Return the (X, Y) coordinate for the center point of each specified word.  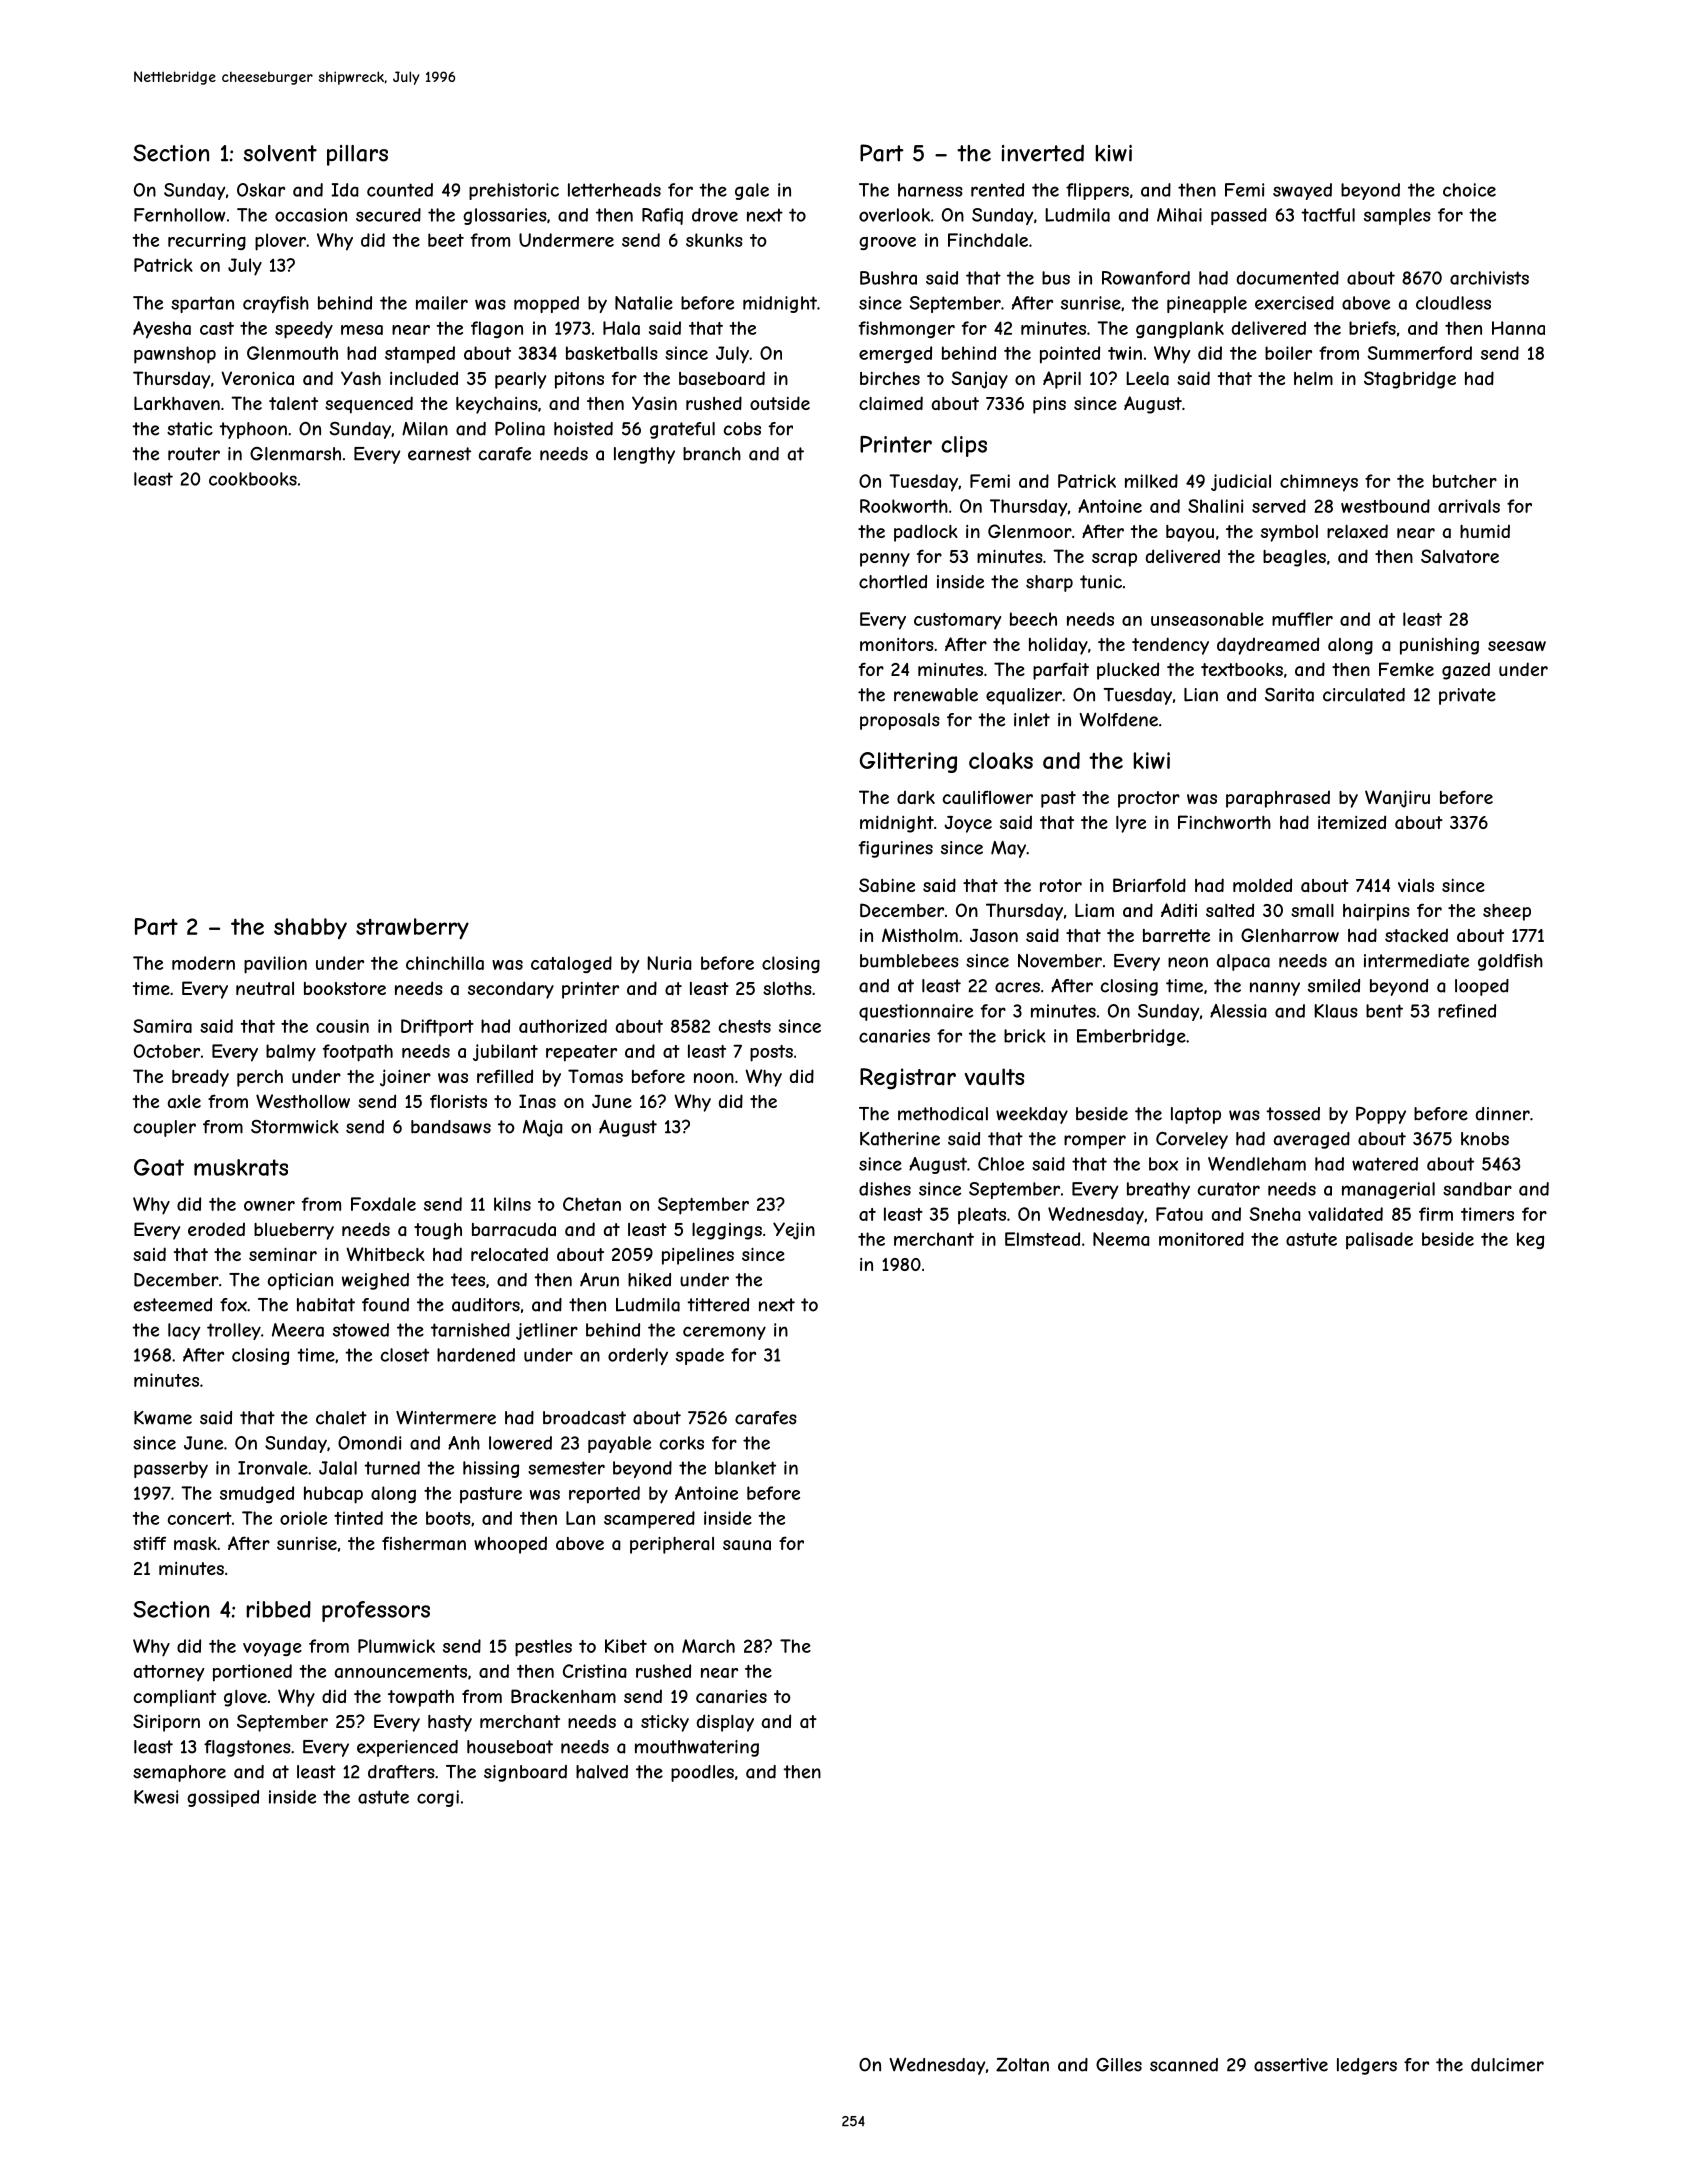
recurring (207, 241)
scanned (1184, 2065)
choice (1469, 190)
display (725, 1723)
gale (752, 191)
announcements (401, 1671)
